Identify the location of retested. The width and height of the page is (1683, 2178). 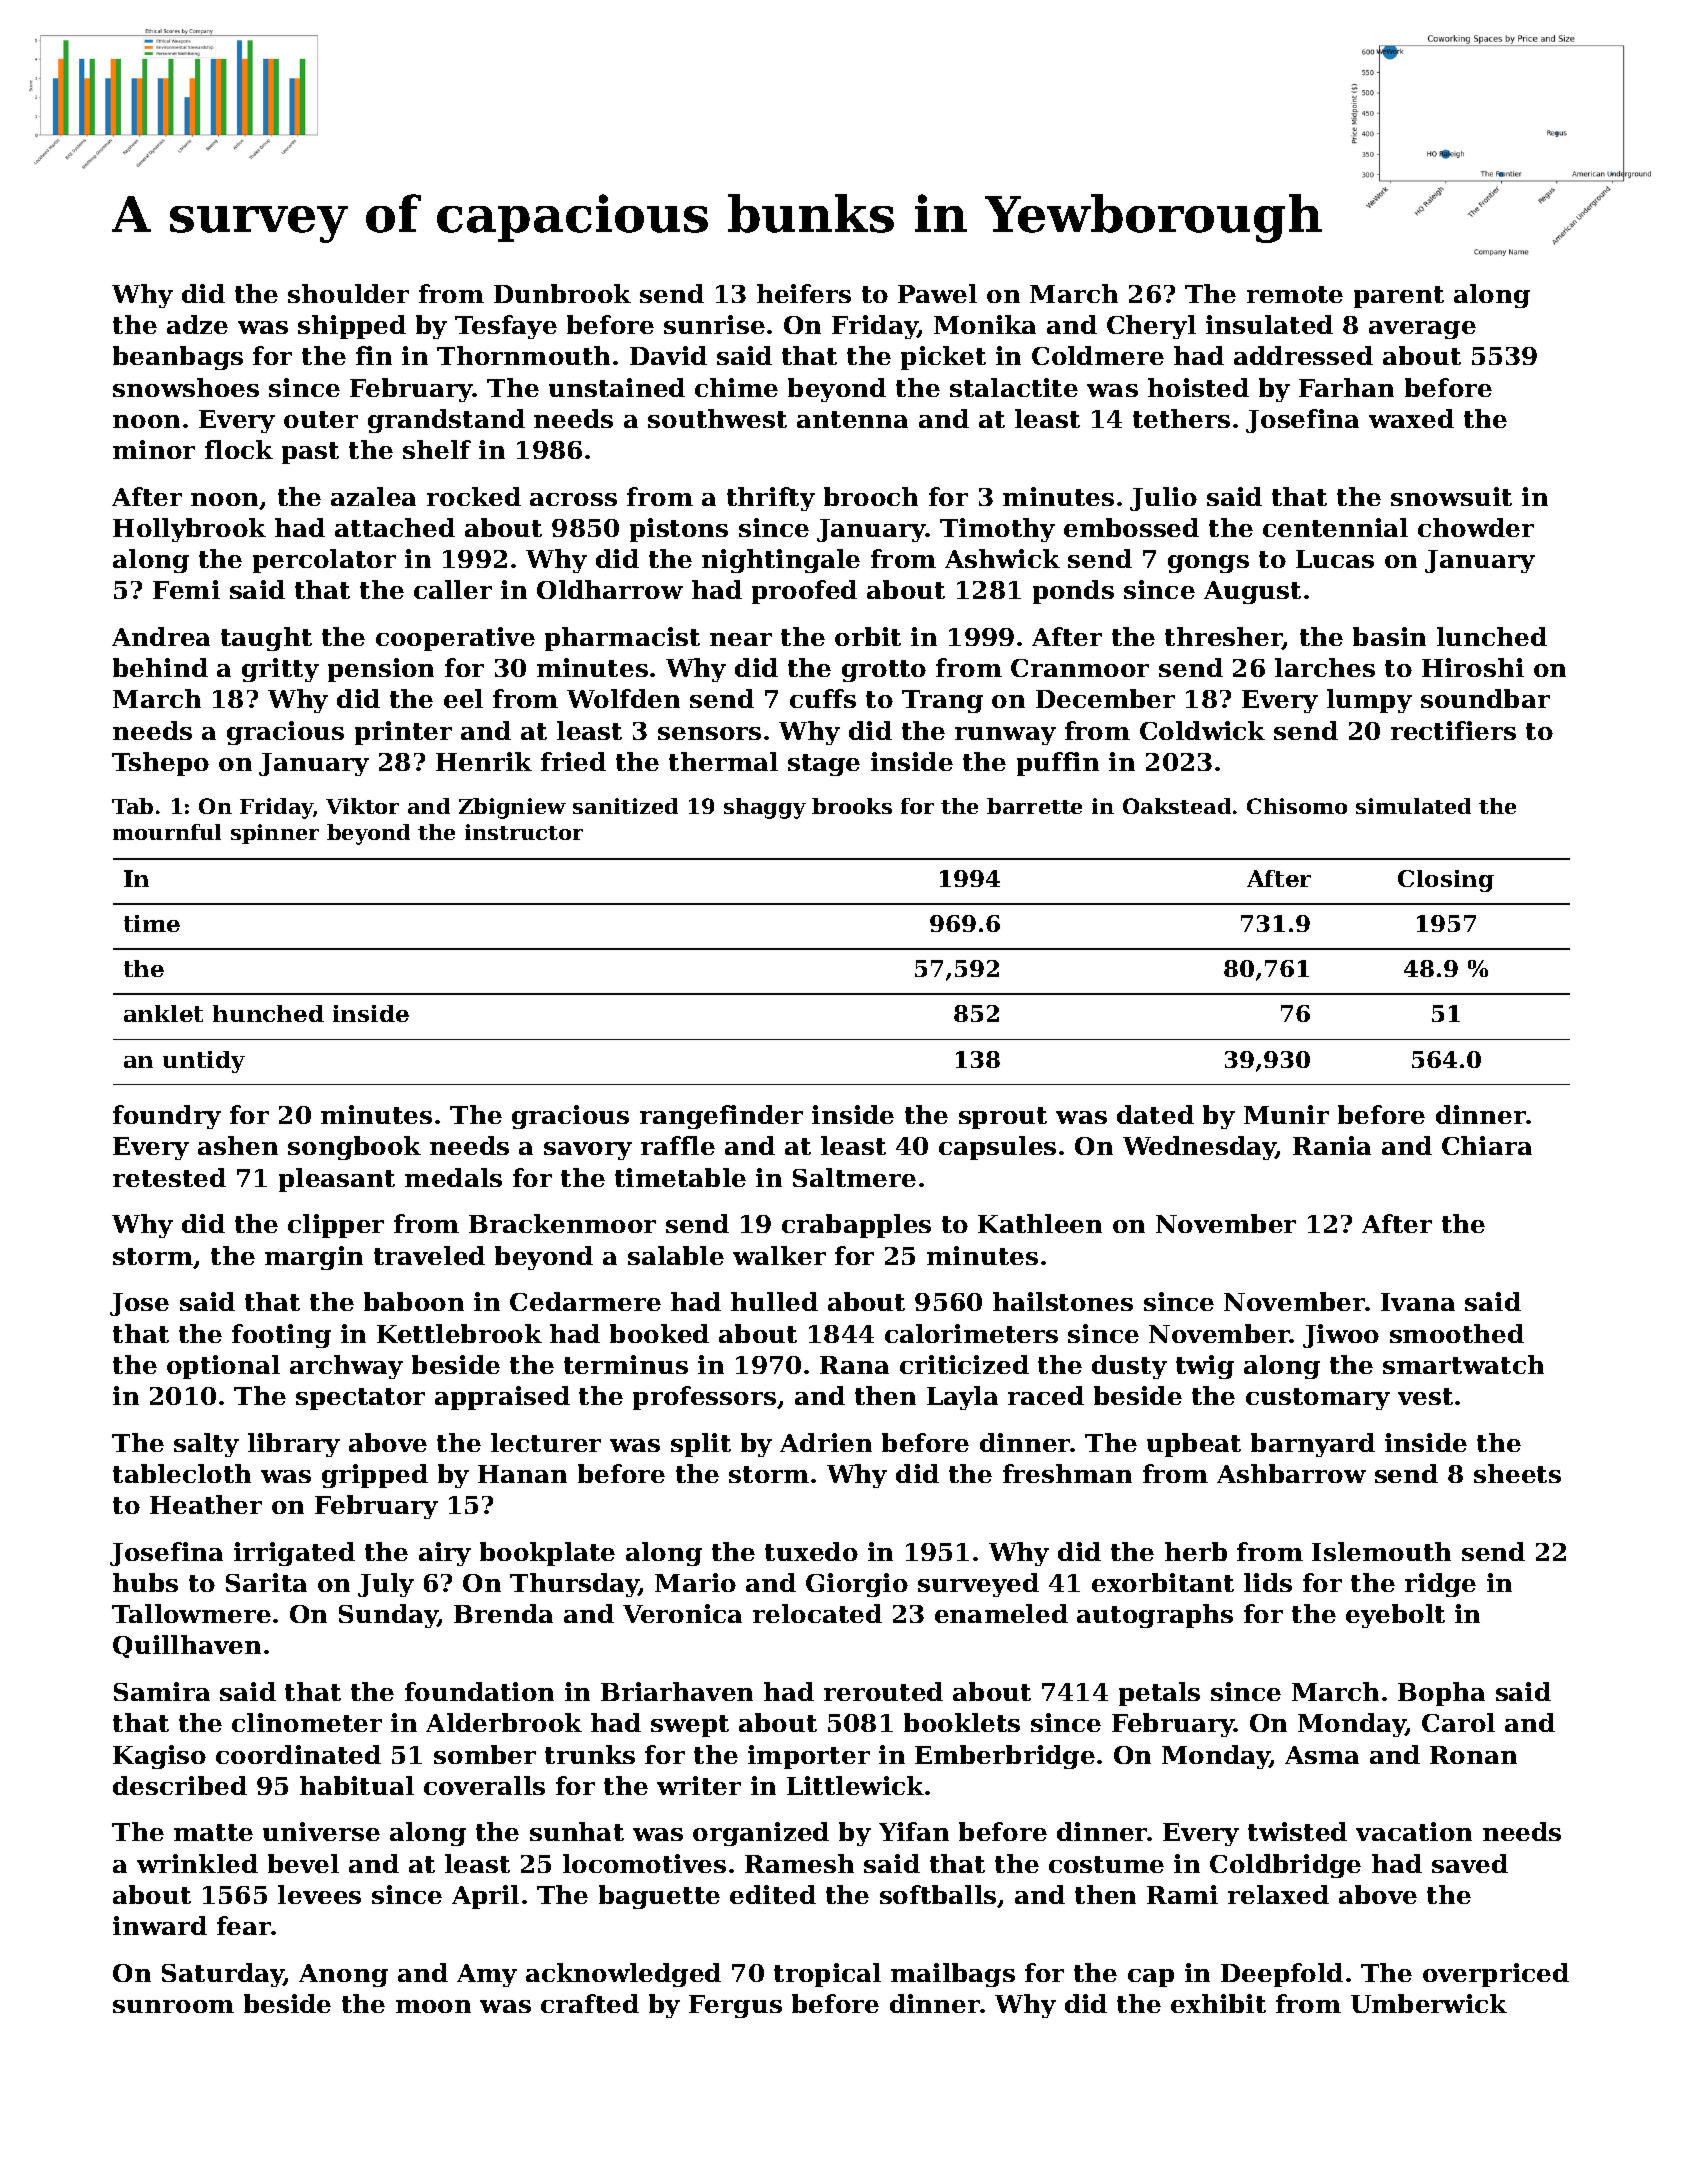
(169, 1177).
